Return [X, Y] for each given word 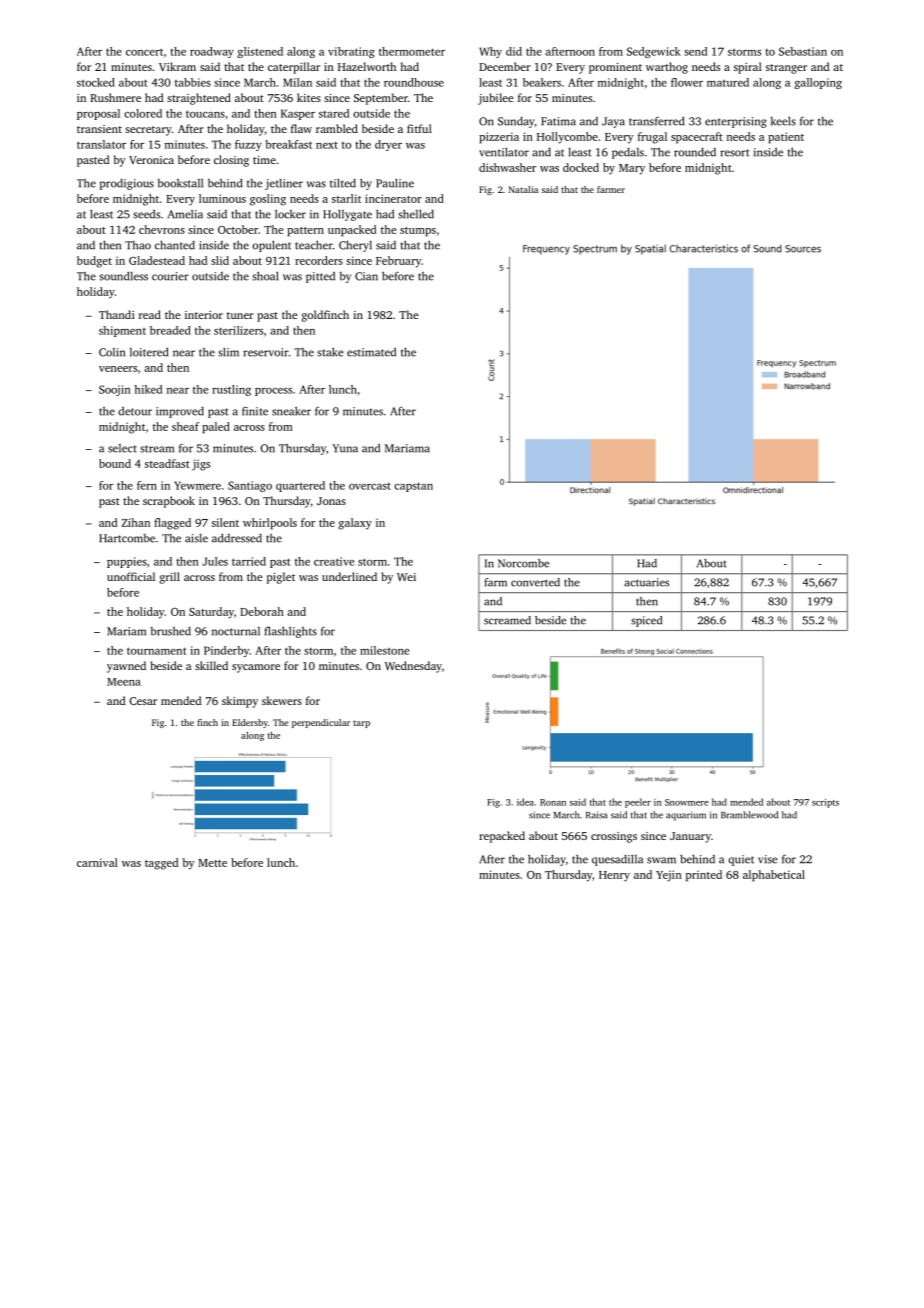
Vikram [177, 66]
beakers [542, 82]
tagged [161, 864]
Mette [212, 863]
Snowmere [687, 802]
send [695, 51]
